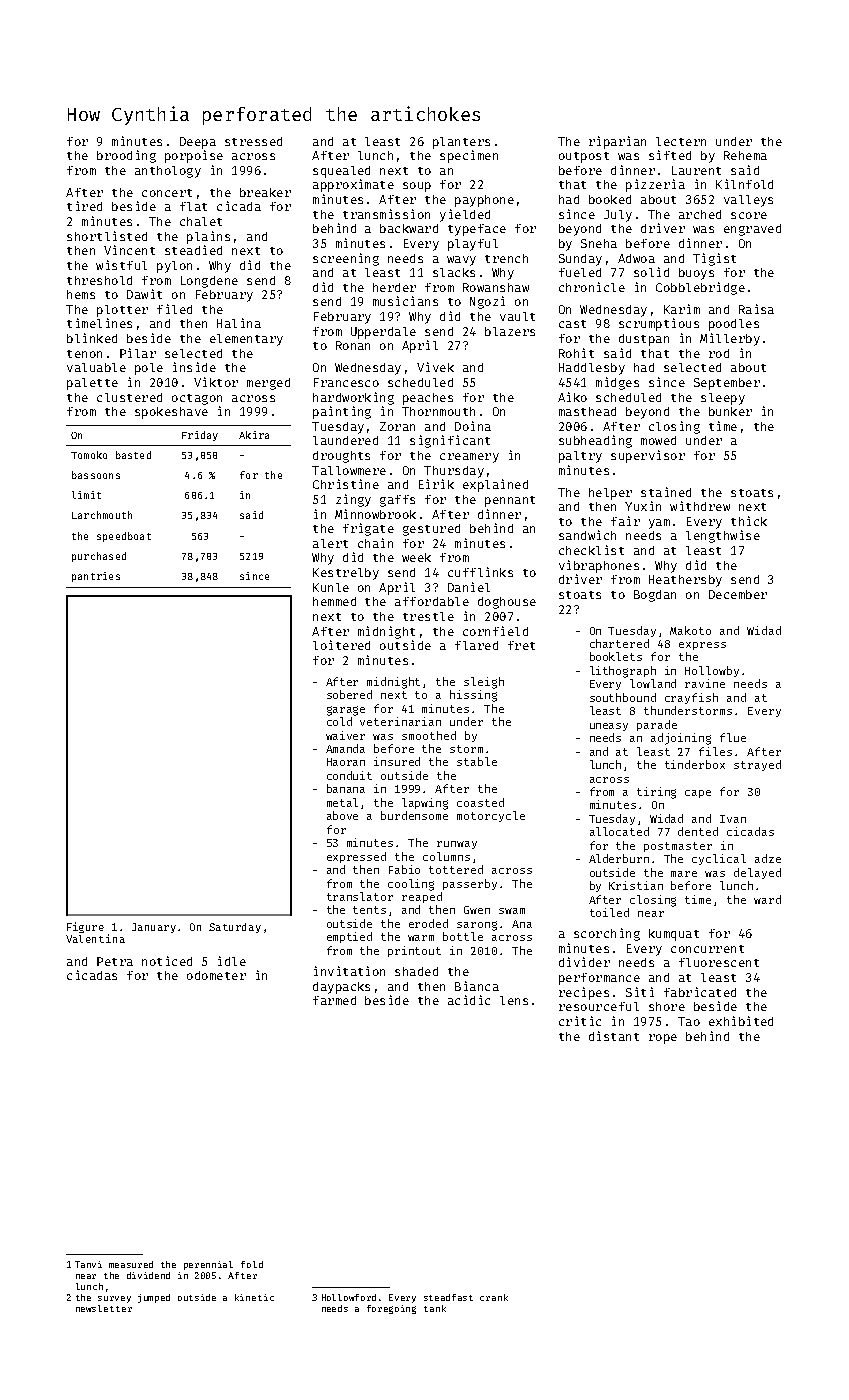  Describe the element at coordinates (88, 1264) in the screenshot. I see `Tanvi` at that location.
